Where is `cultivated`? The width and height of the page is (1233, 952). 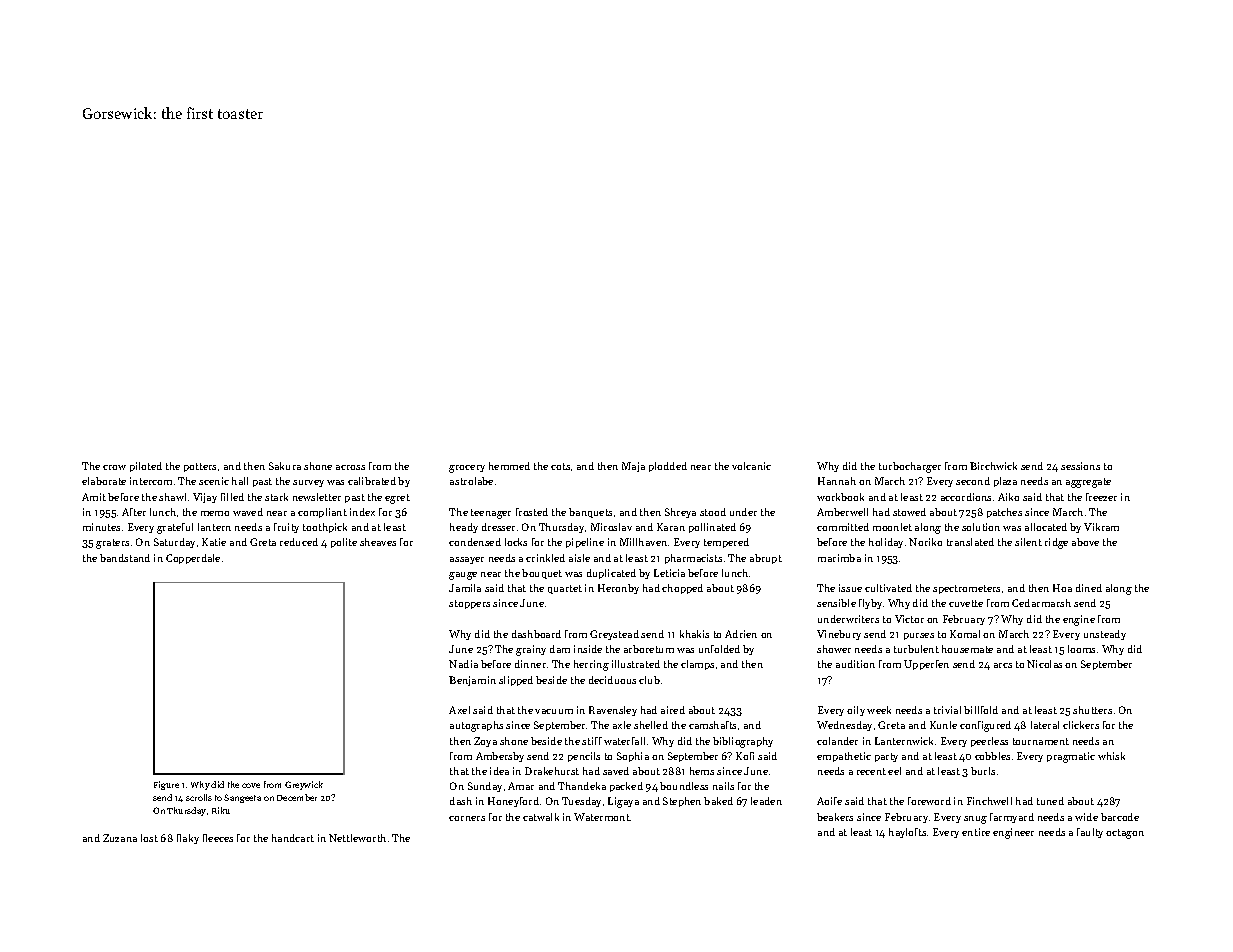 cultivated is located at coordinates (888, 588).
